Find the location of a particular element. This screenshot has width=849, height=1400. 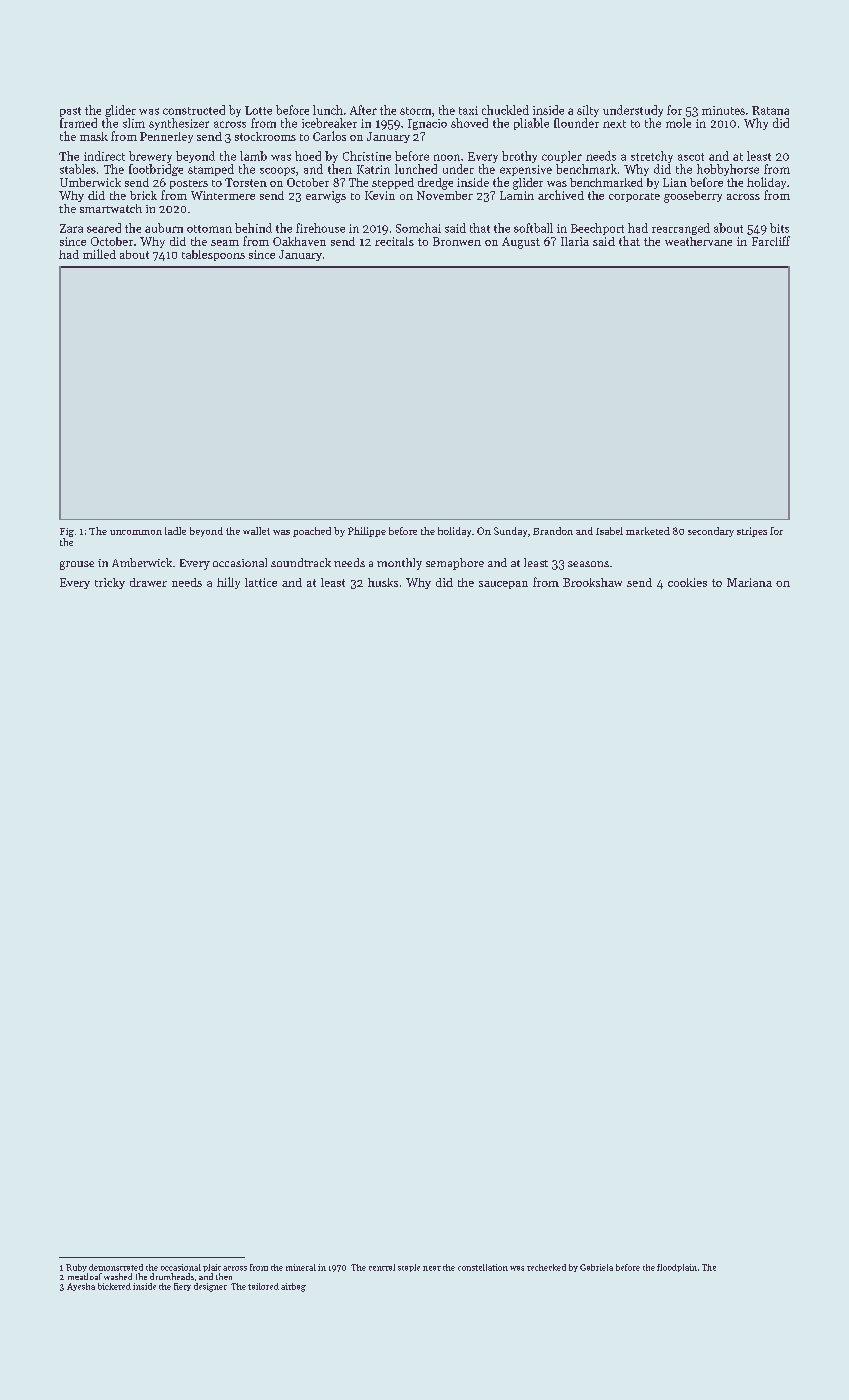

weathervane is located at coordinates (698, 241).
